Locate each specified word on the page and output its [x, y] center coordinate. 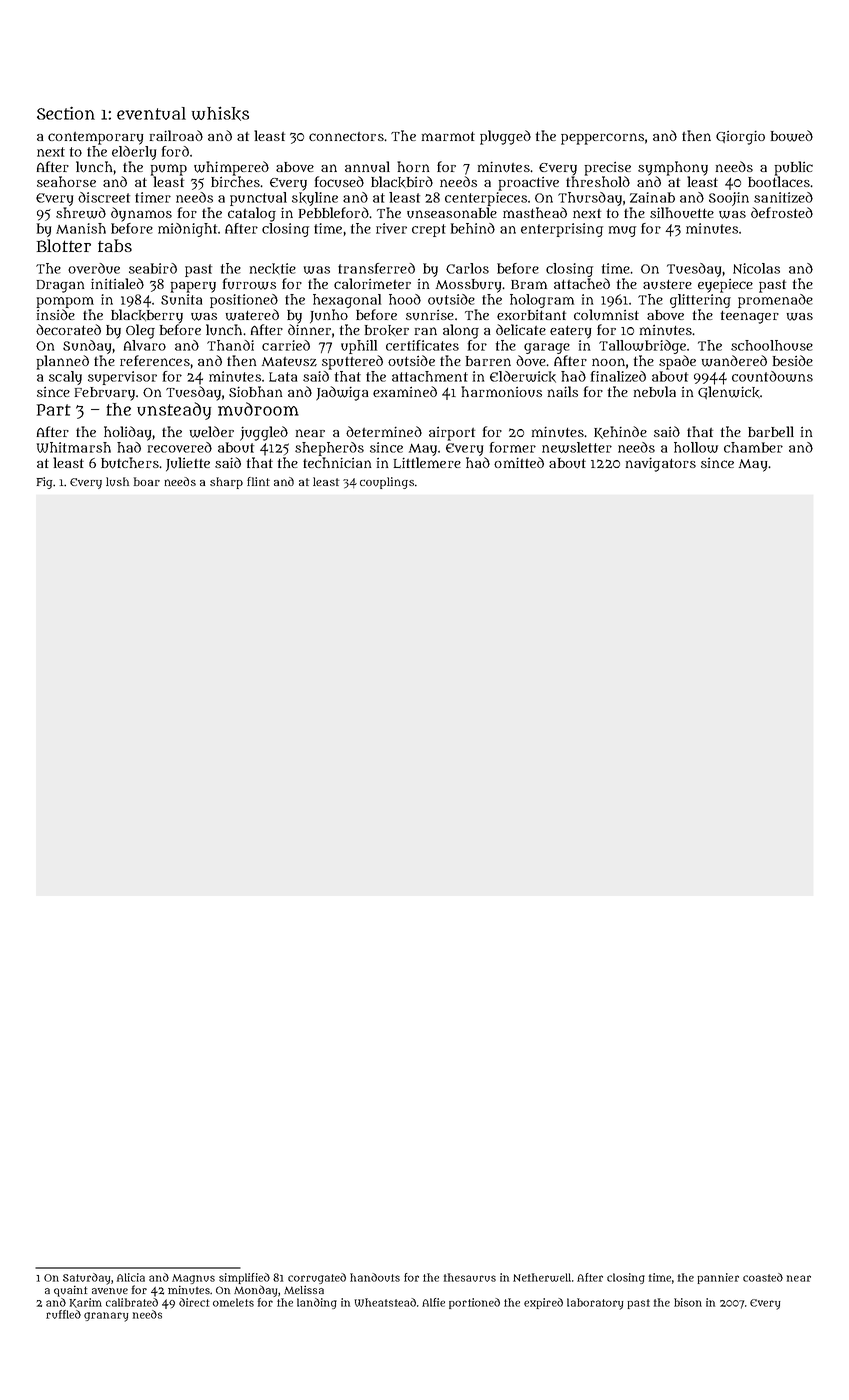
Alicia [131, 1277]
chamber [753, 447]
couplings [387, 483]
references [155, 360]
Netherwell [542, 1277]
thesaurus [470, 1277]
